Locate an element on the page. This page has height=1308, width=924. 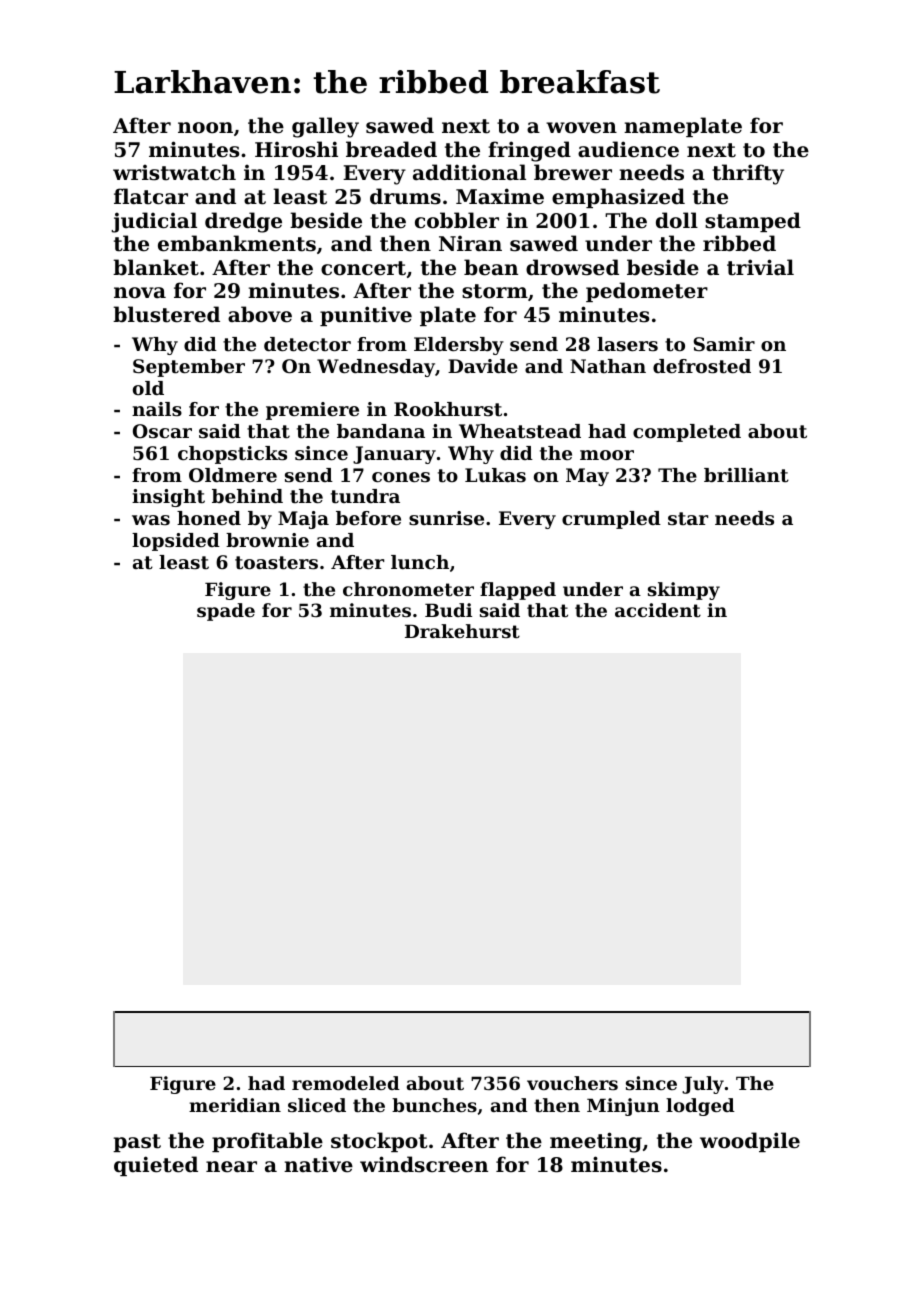
premiere is located at coordinates (312, 411).
